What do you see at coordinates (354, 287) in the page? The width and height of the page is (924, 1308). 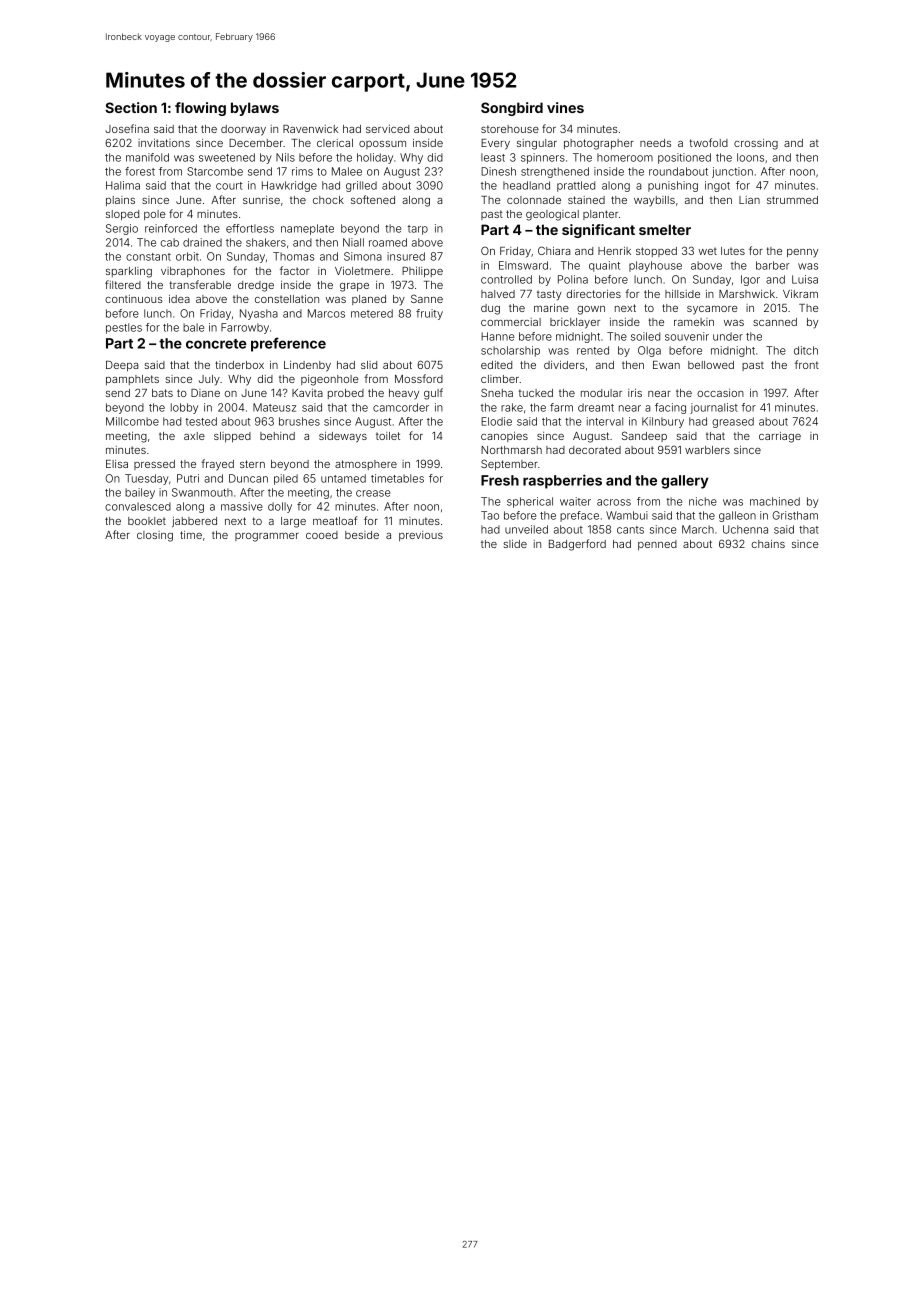 I see `grape` at bounding box center [354, 287].
